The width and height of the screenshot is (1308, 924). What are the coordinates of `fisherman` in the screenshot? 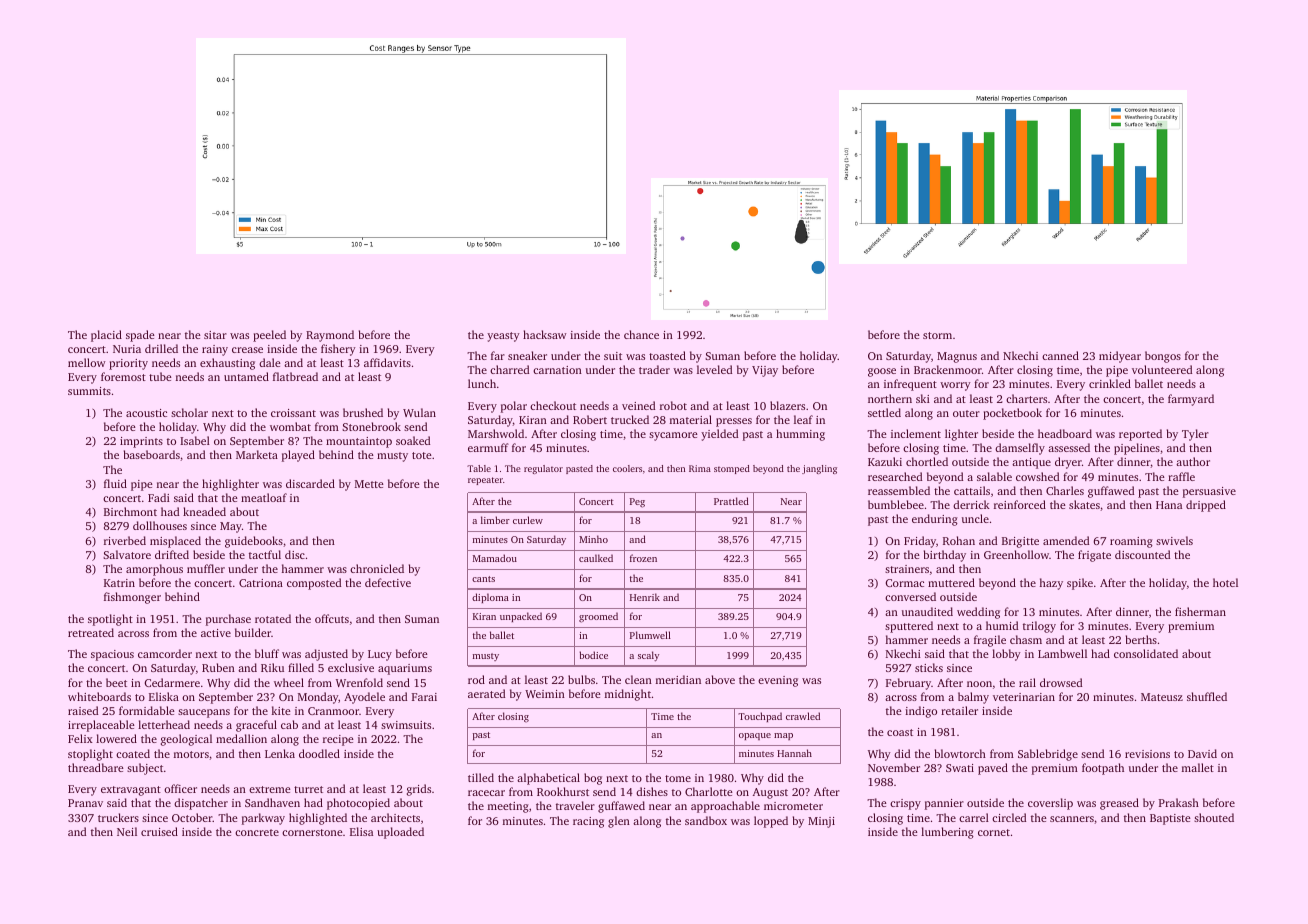 It's located at (1200, 611).
